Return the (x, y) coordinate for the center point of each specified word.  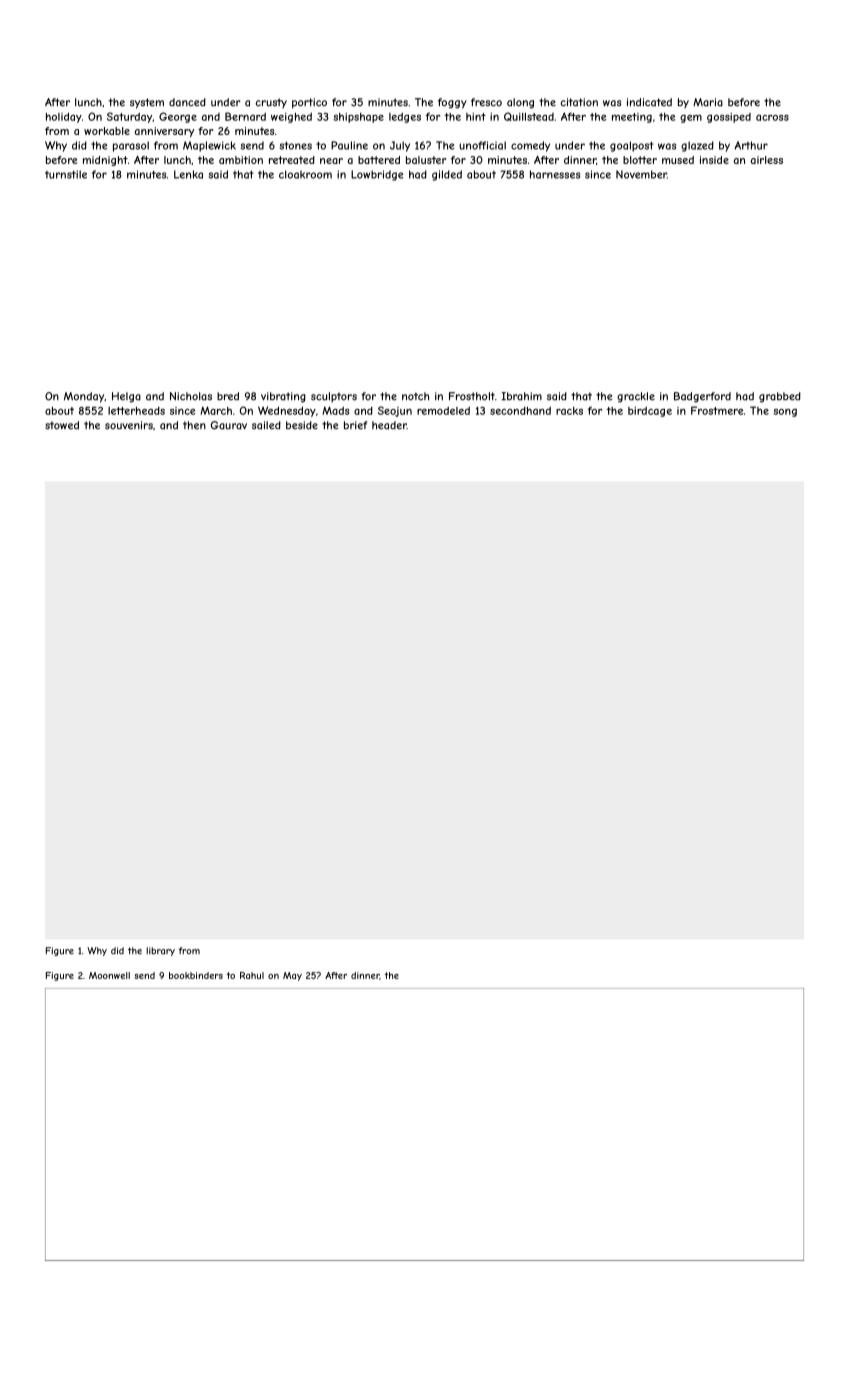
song (785, 413)
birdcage (650, 411)
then (194, 425)
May (292, 976)
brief (356, 425)
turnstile (66, 174)
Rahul (252, 975)
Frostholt (472, 396)
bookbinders (196, 975)
